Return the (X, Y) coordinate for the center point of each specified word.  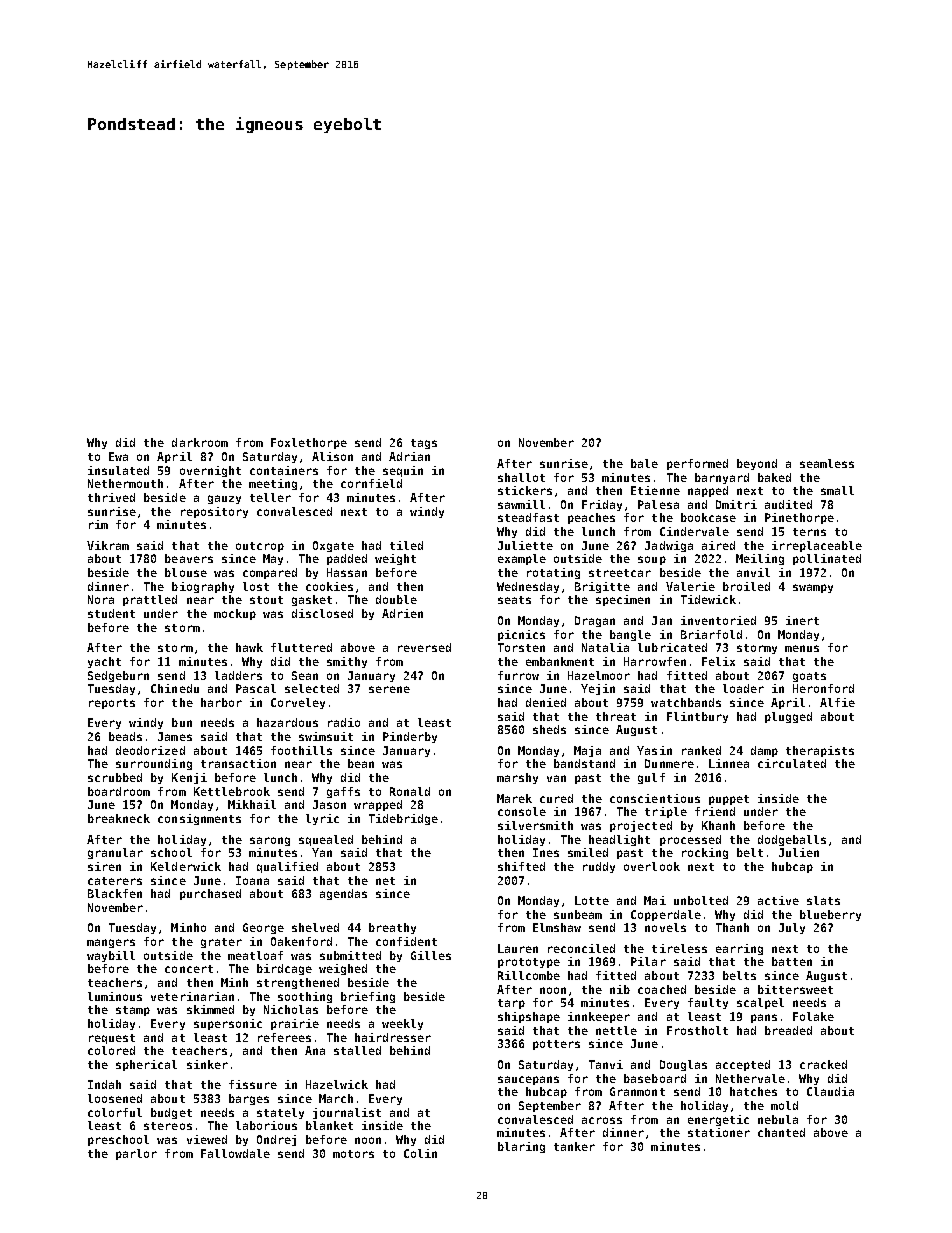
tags (424, 444)
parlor (136, 1154)
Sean (305, 675)
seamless (827, 463)
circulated (792, 763)
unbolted (701, 900)
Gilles (431, 955)
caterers (115, 881)
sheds (549, 729)
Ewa (118, 456)
